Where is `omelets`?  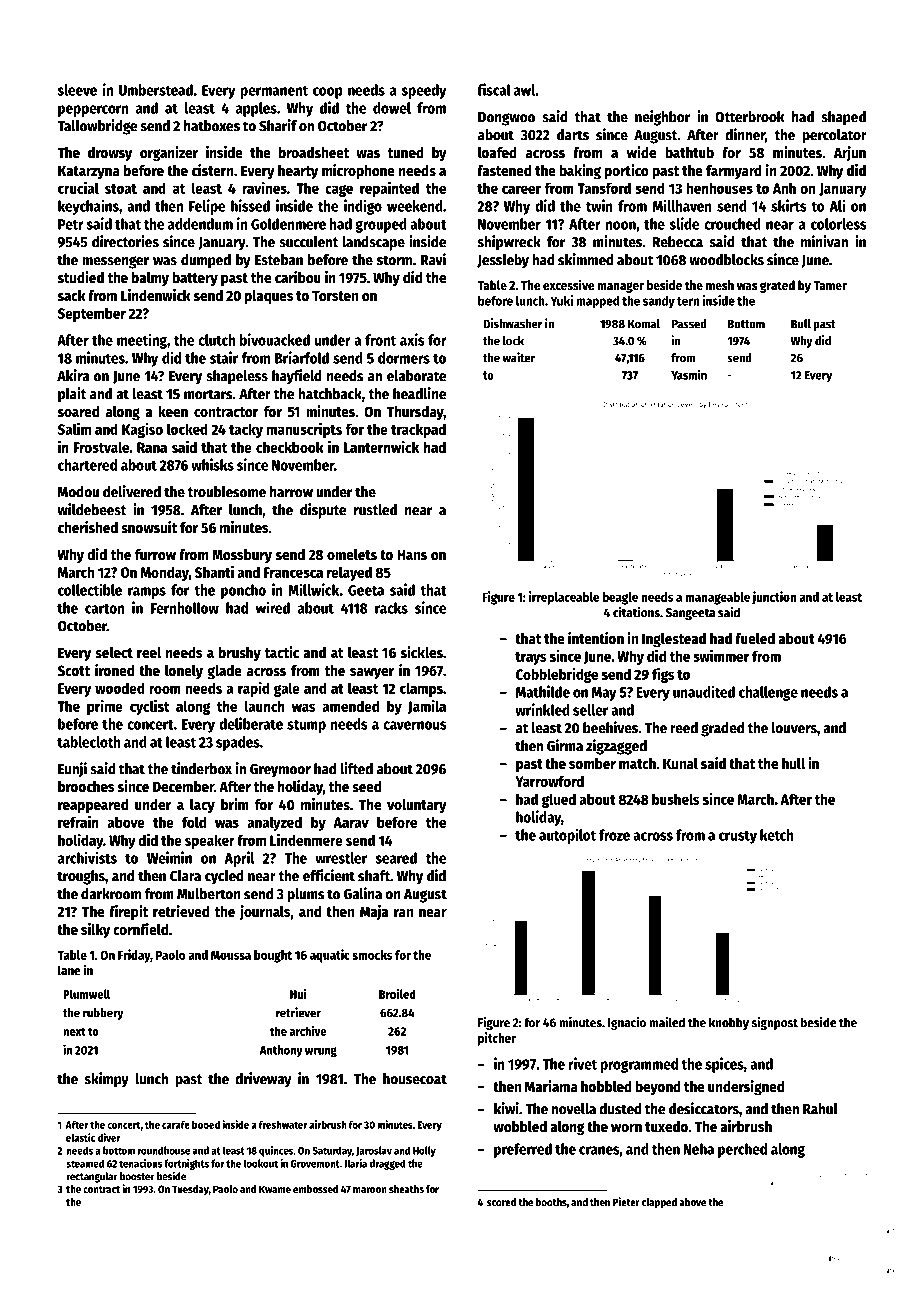 omelets is located at coordinates (352, 554).
